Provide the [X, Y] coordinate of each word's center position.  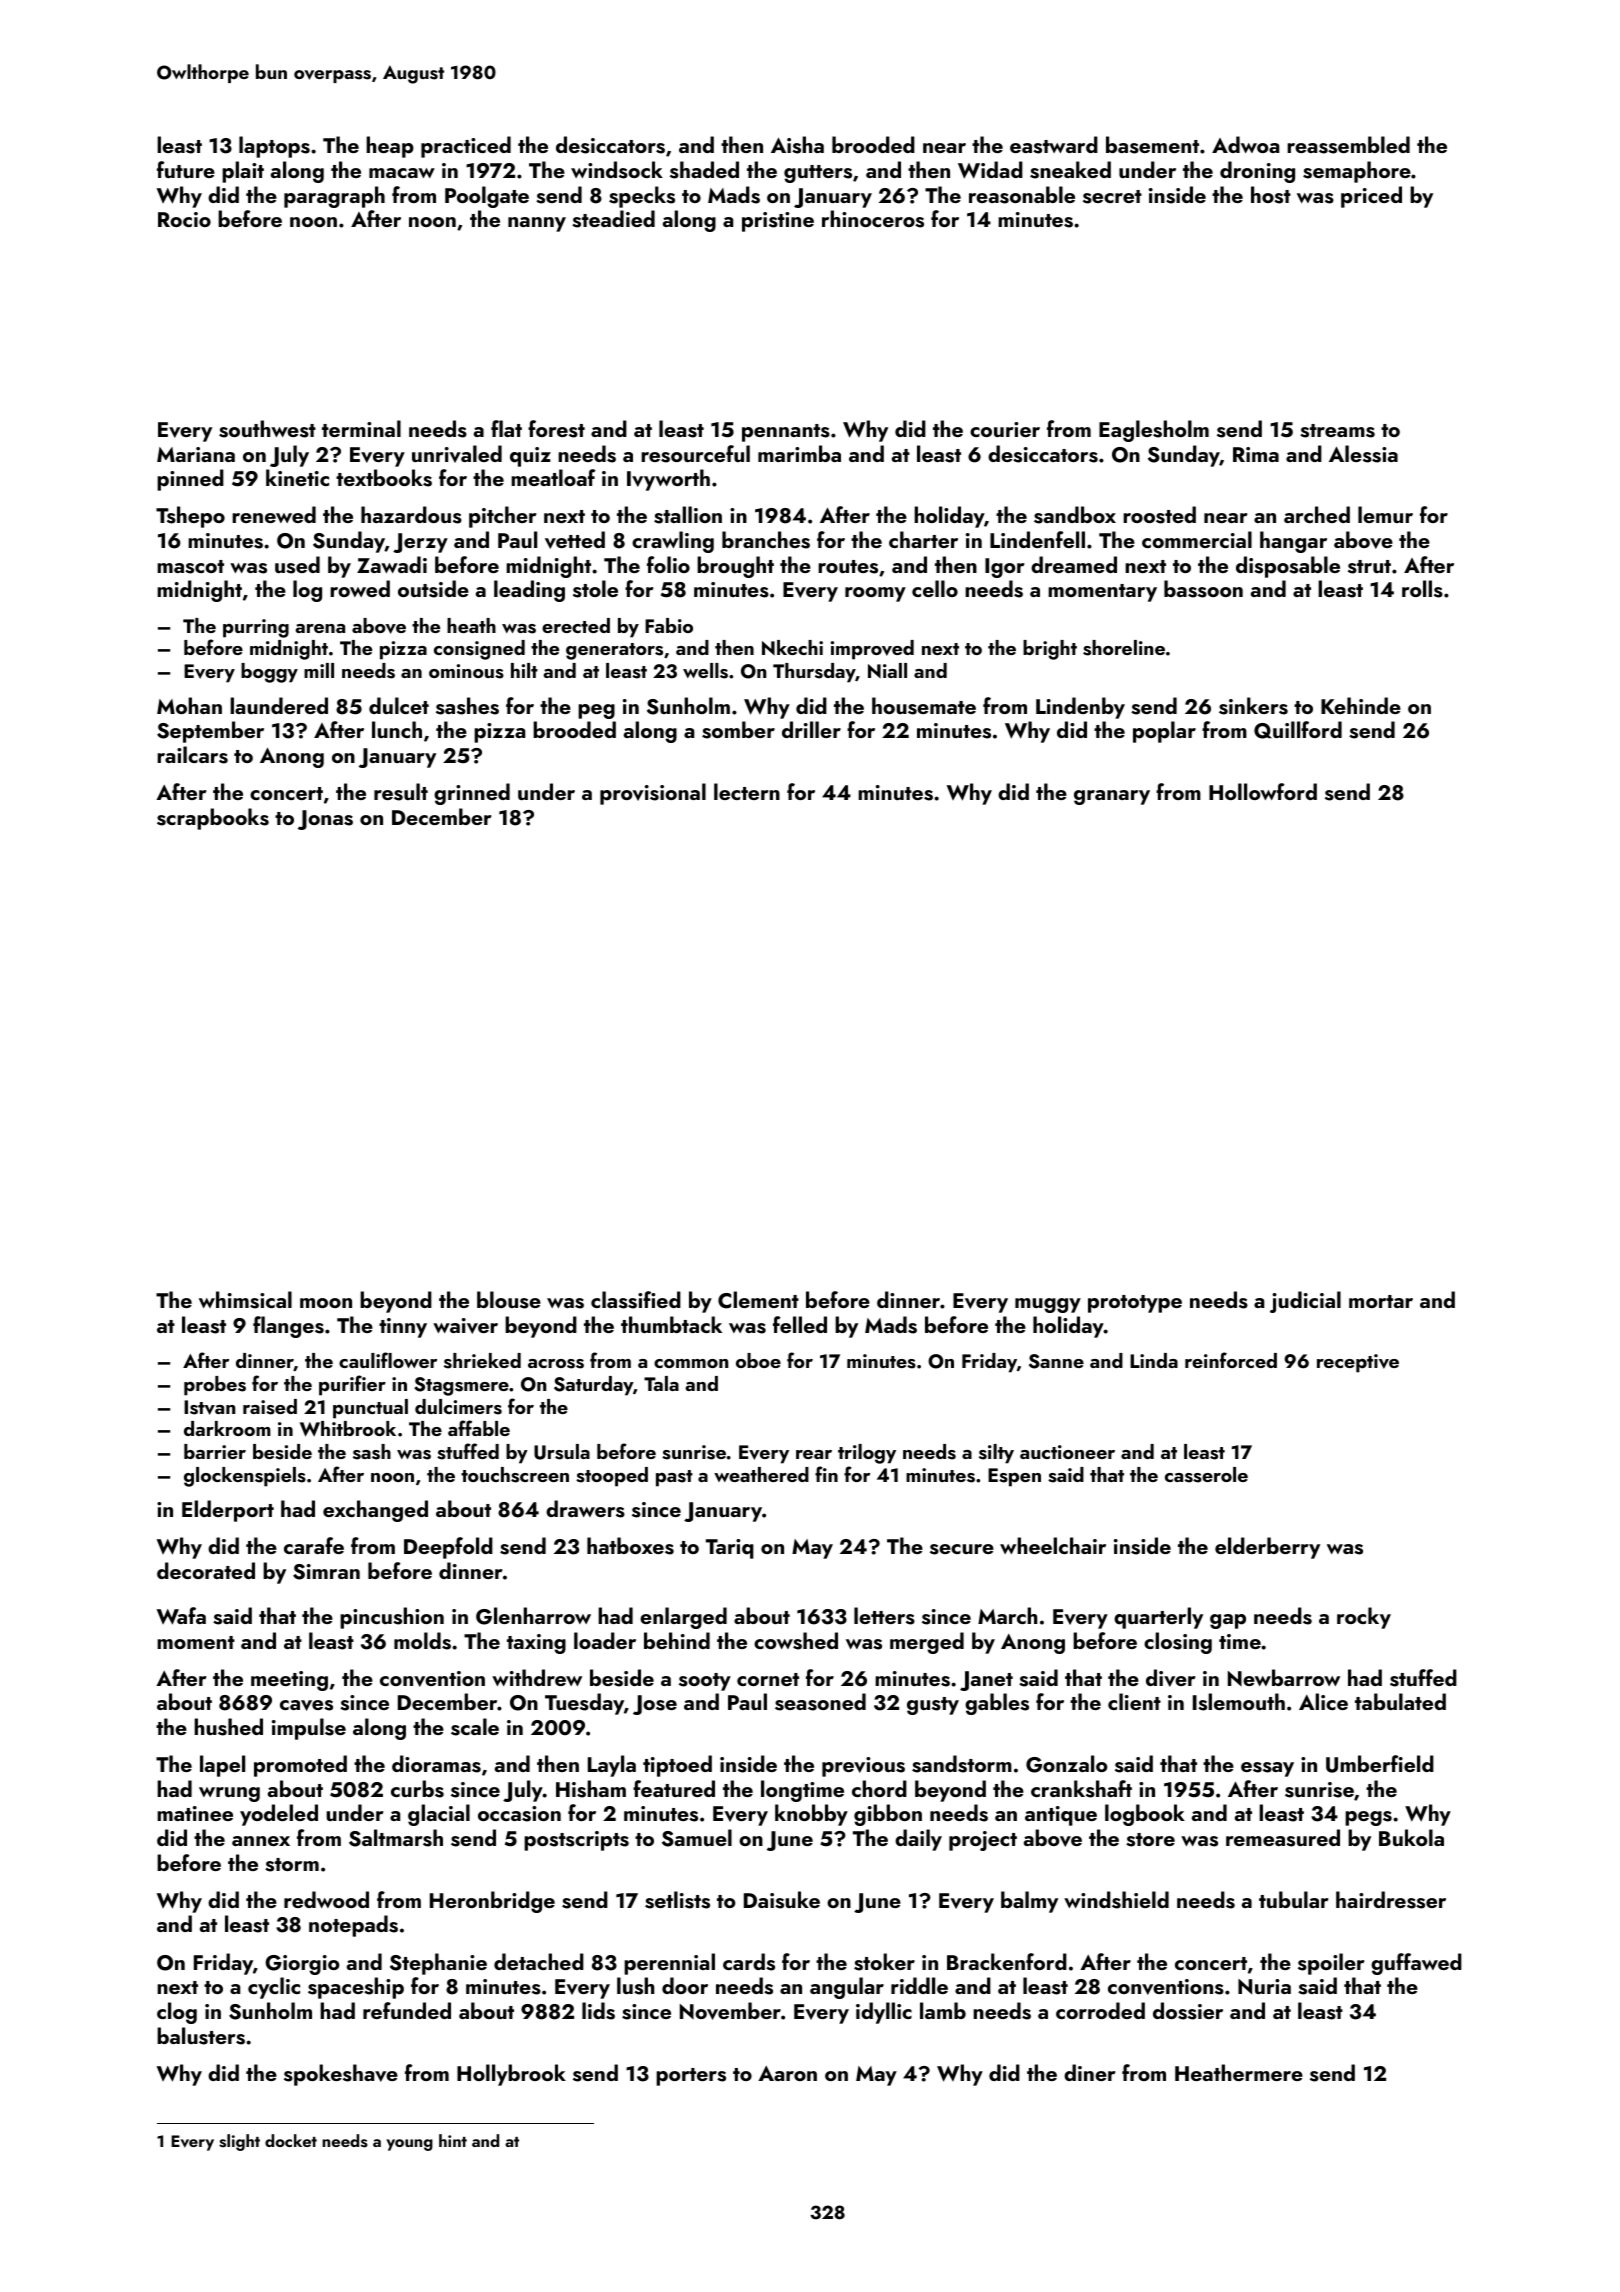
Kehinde [1361, 705]
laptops [274, 147]
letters [884, 1616]
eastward [1054, 145]
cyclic [274, 1988]
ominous [466, 671]
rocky [1364, 1618]
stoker [884, 1962]
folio [668, 564]
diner [1089, 2072]
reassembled [1348, 145]
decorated [206, 1570]
